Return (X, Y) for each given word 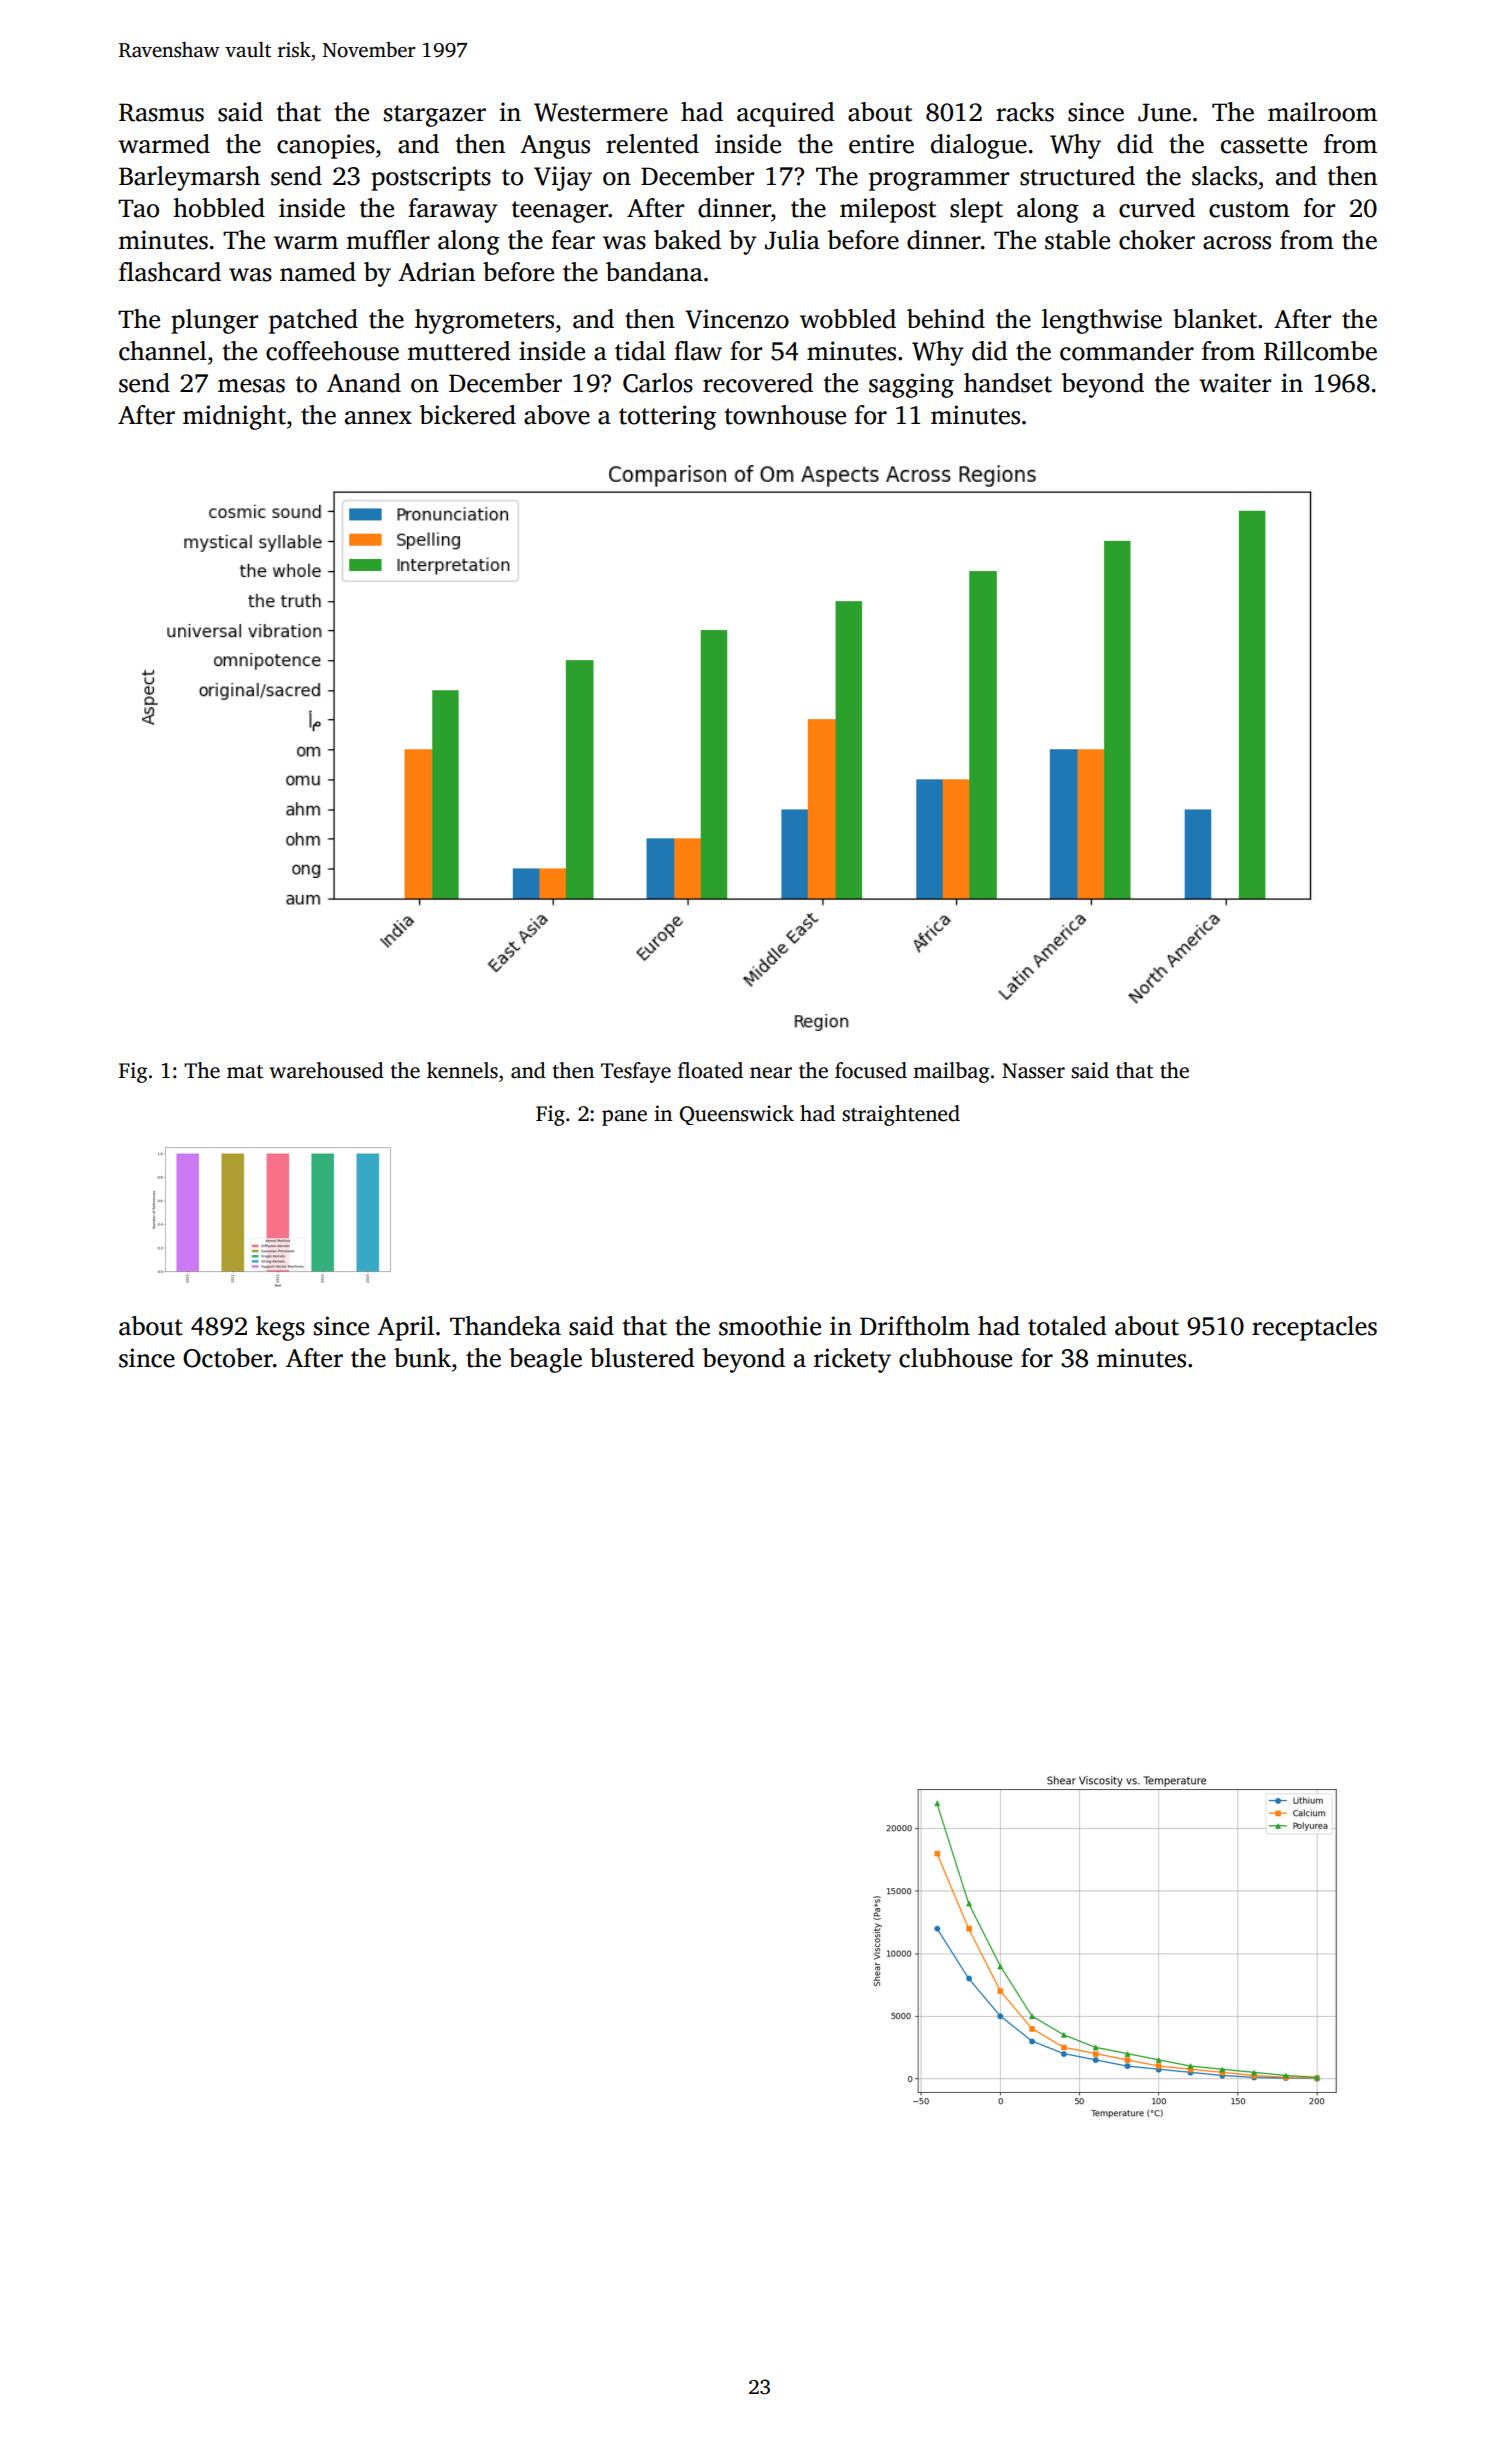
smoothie (770, 1326)
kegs (280, 1328)
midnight (234, 417)
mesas (251, 386)
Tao (138, 208)
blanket (1215, 319)
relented (652, 144)
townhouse (785, 415)
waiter (1235, 383)
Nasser (1033, 1071)
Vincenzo (737, 319)
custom (1249, 209)
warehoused (326, 1070)
